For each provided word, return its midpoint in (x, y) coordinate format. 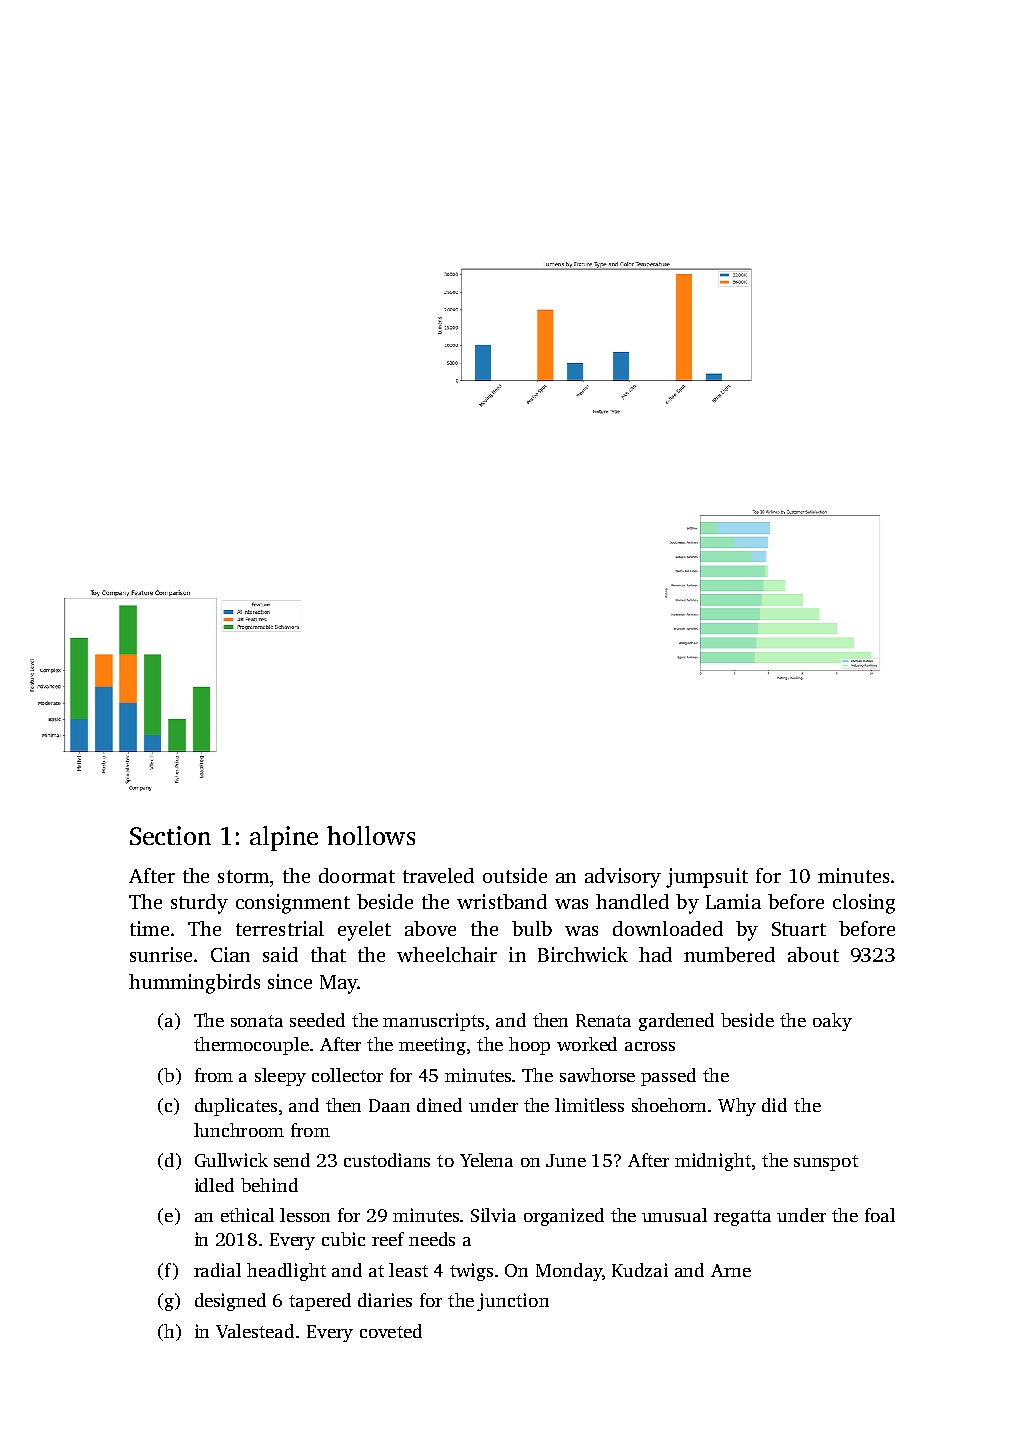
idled (214, 1185)
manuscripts (433, 1022)
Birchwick (583, 954)
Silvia (493, 1215)
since (290, 981)
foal (880, 1215)
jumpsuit (707, 878)
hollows (371, 835)
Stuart (799, 929)
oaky (832, 1022)
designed (230, 1302)
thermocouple (251, 1046)
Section (170, 835)
